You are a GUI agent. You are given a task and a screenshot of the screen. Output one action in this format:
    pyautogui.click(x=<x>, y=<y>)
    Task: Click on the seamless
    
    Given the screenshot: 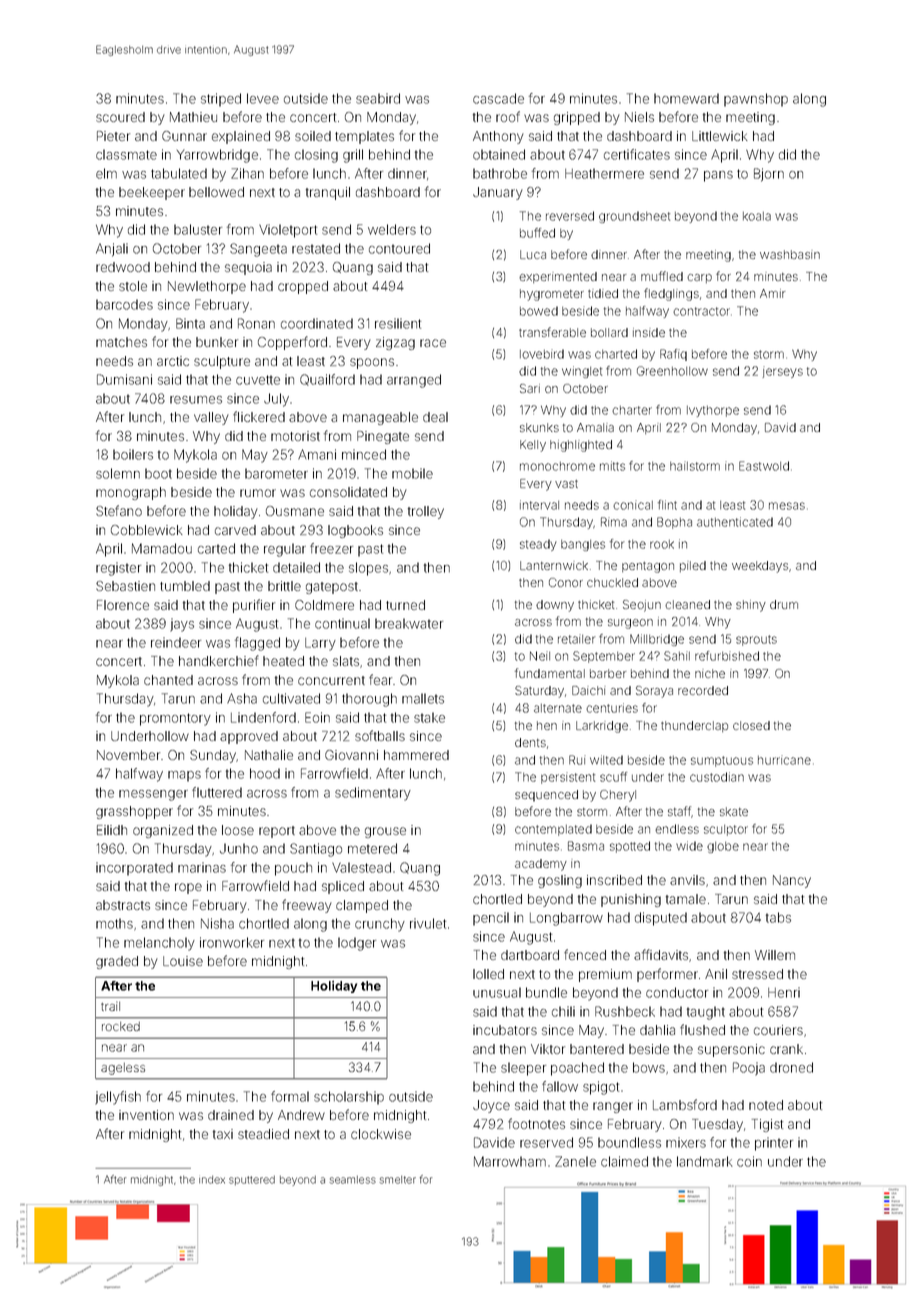 What is the action you would take?
    pyautogui.click(x=352, y=1180)
